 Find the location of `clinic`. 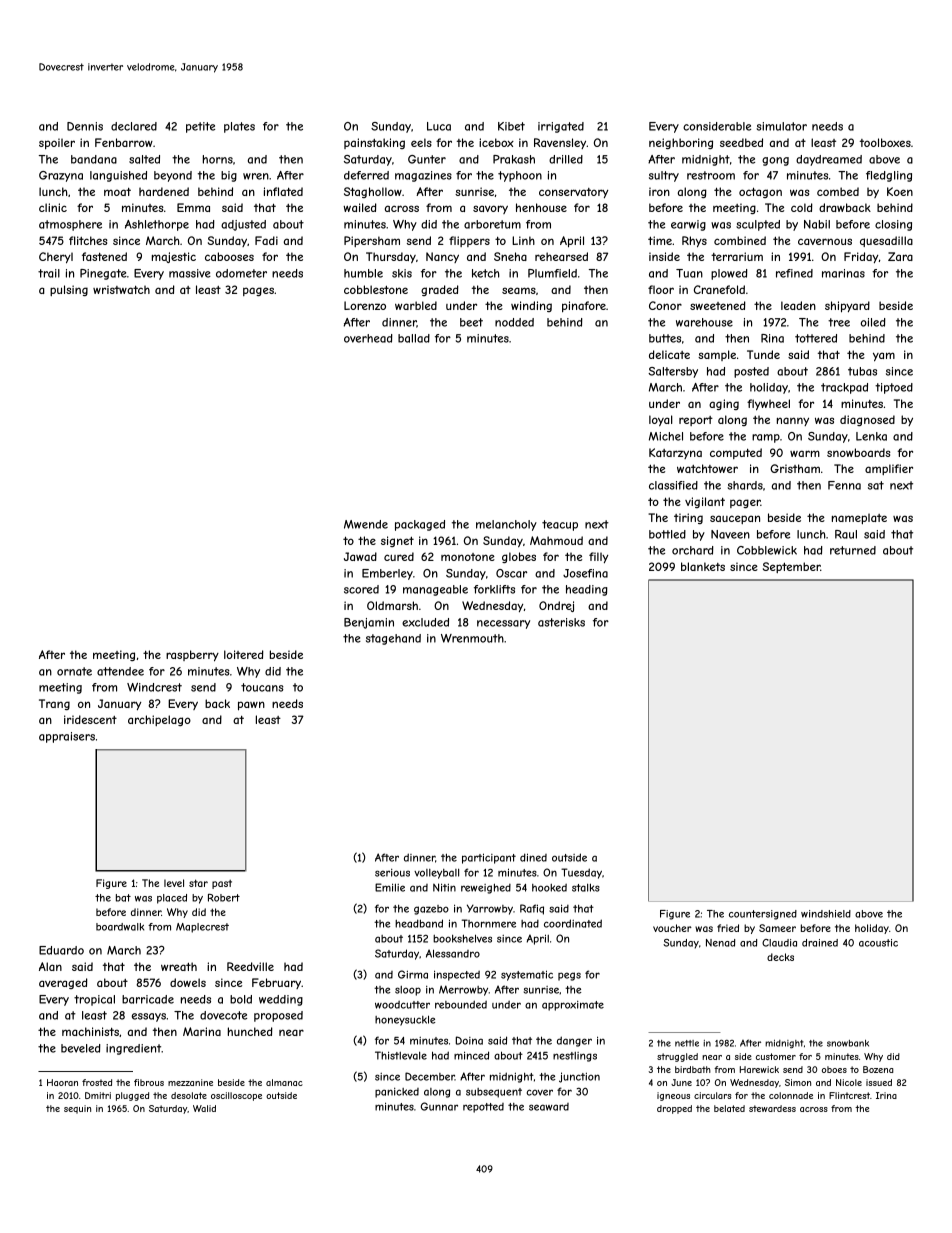

clinic is located at coordinates (53, 207).
